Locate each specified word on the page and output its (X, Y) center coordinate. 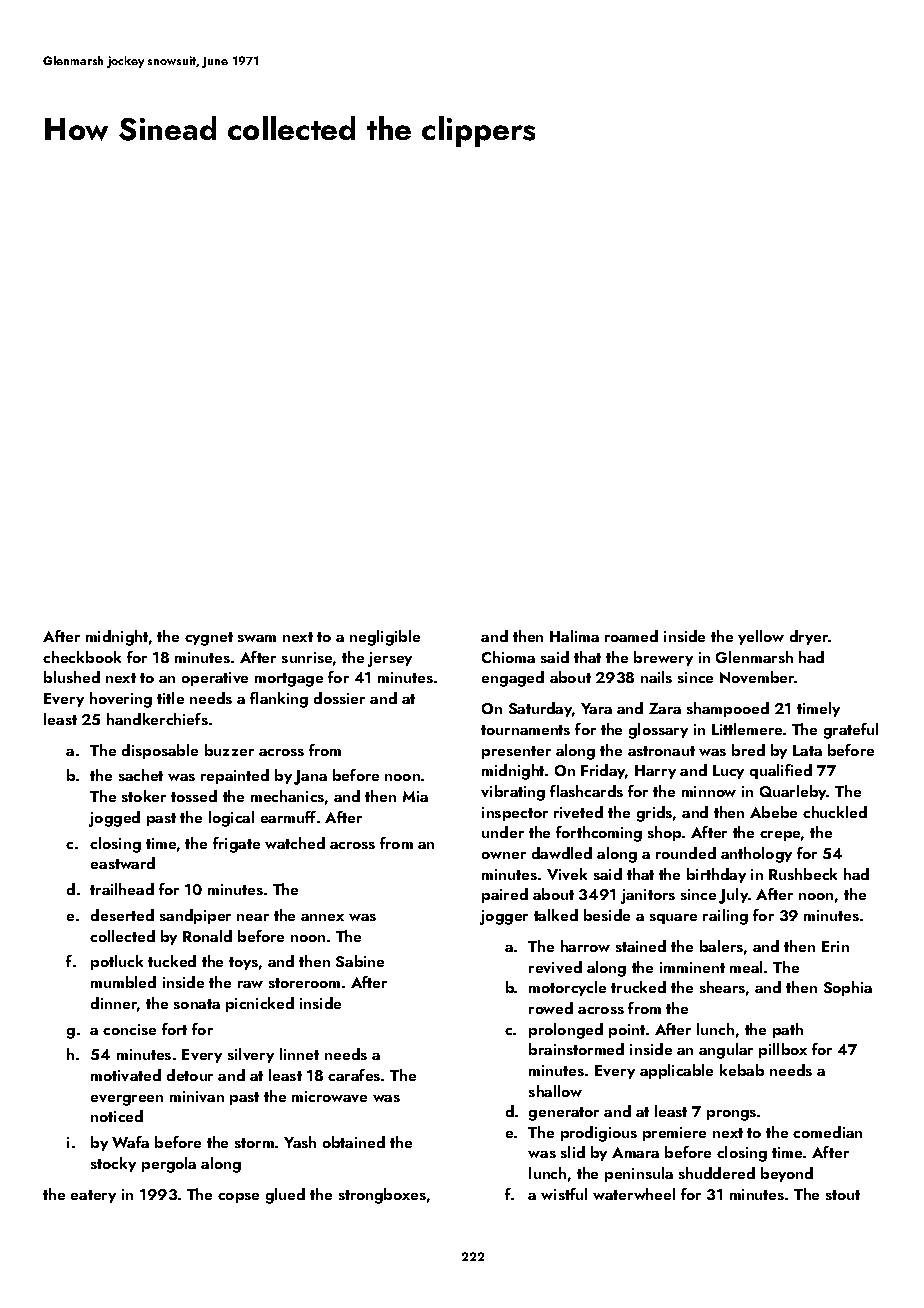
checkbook (82, 657)
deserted (122, 915)
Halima (574, 636)
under (503, 832)
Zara (665, 708)
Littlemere (747, 729)
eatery (93, 1196)
